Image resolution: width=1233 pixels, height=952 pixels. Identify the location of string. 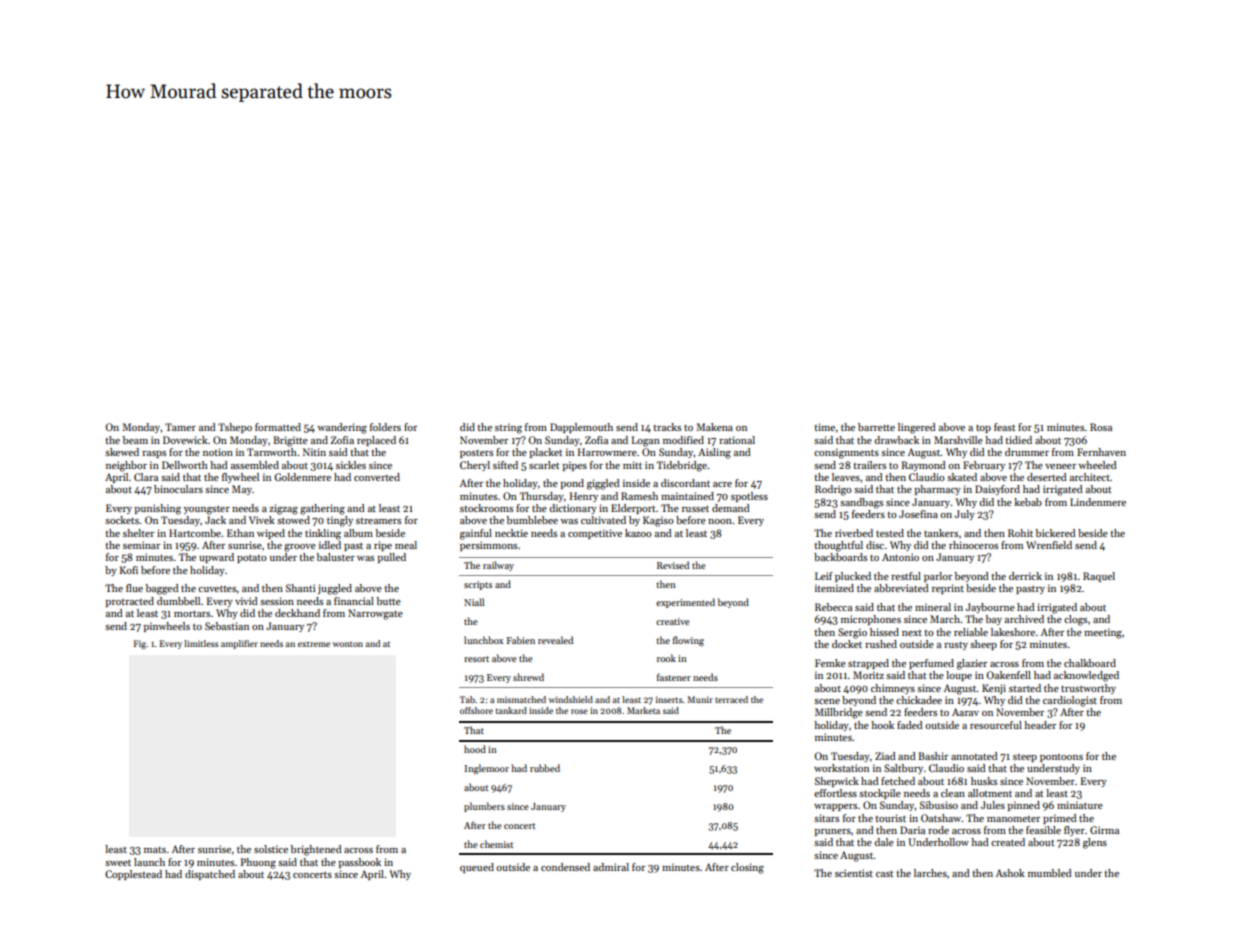
(508, 428).
